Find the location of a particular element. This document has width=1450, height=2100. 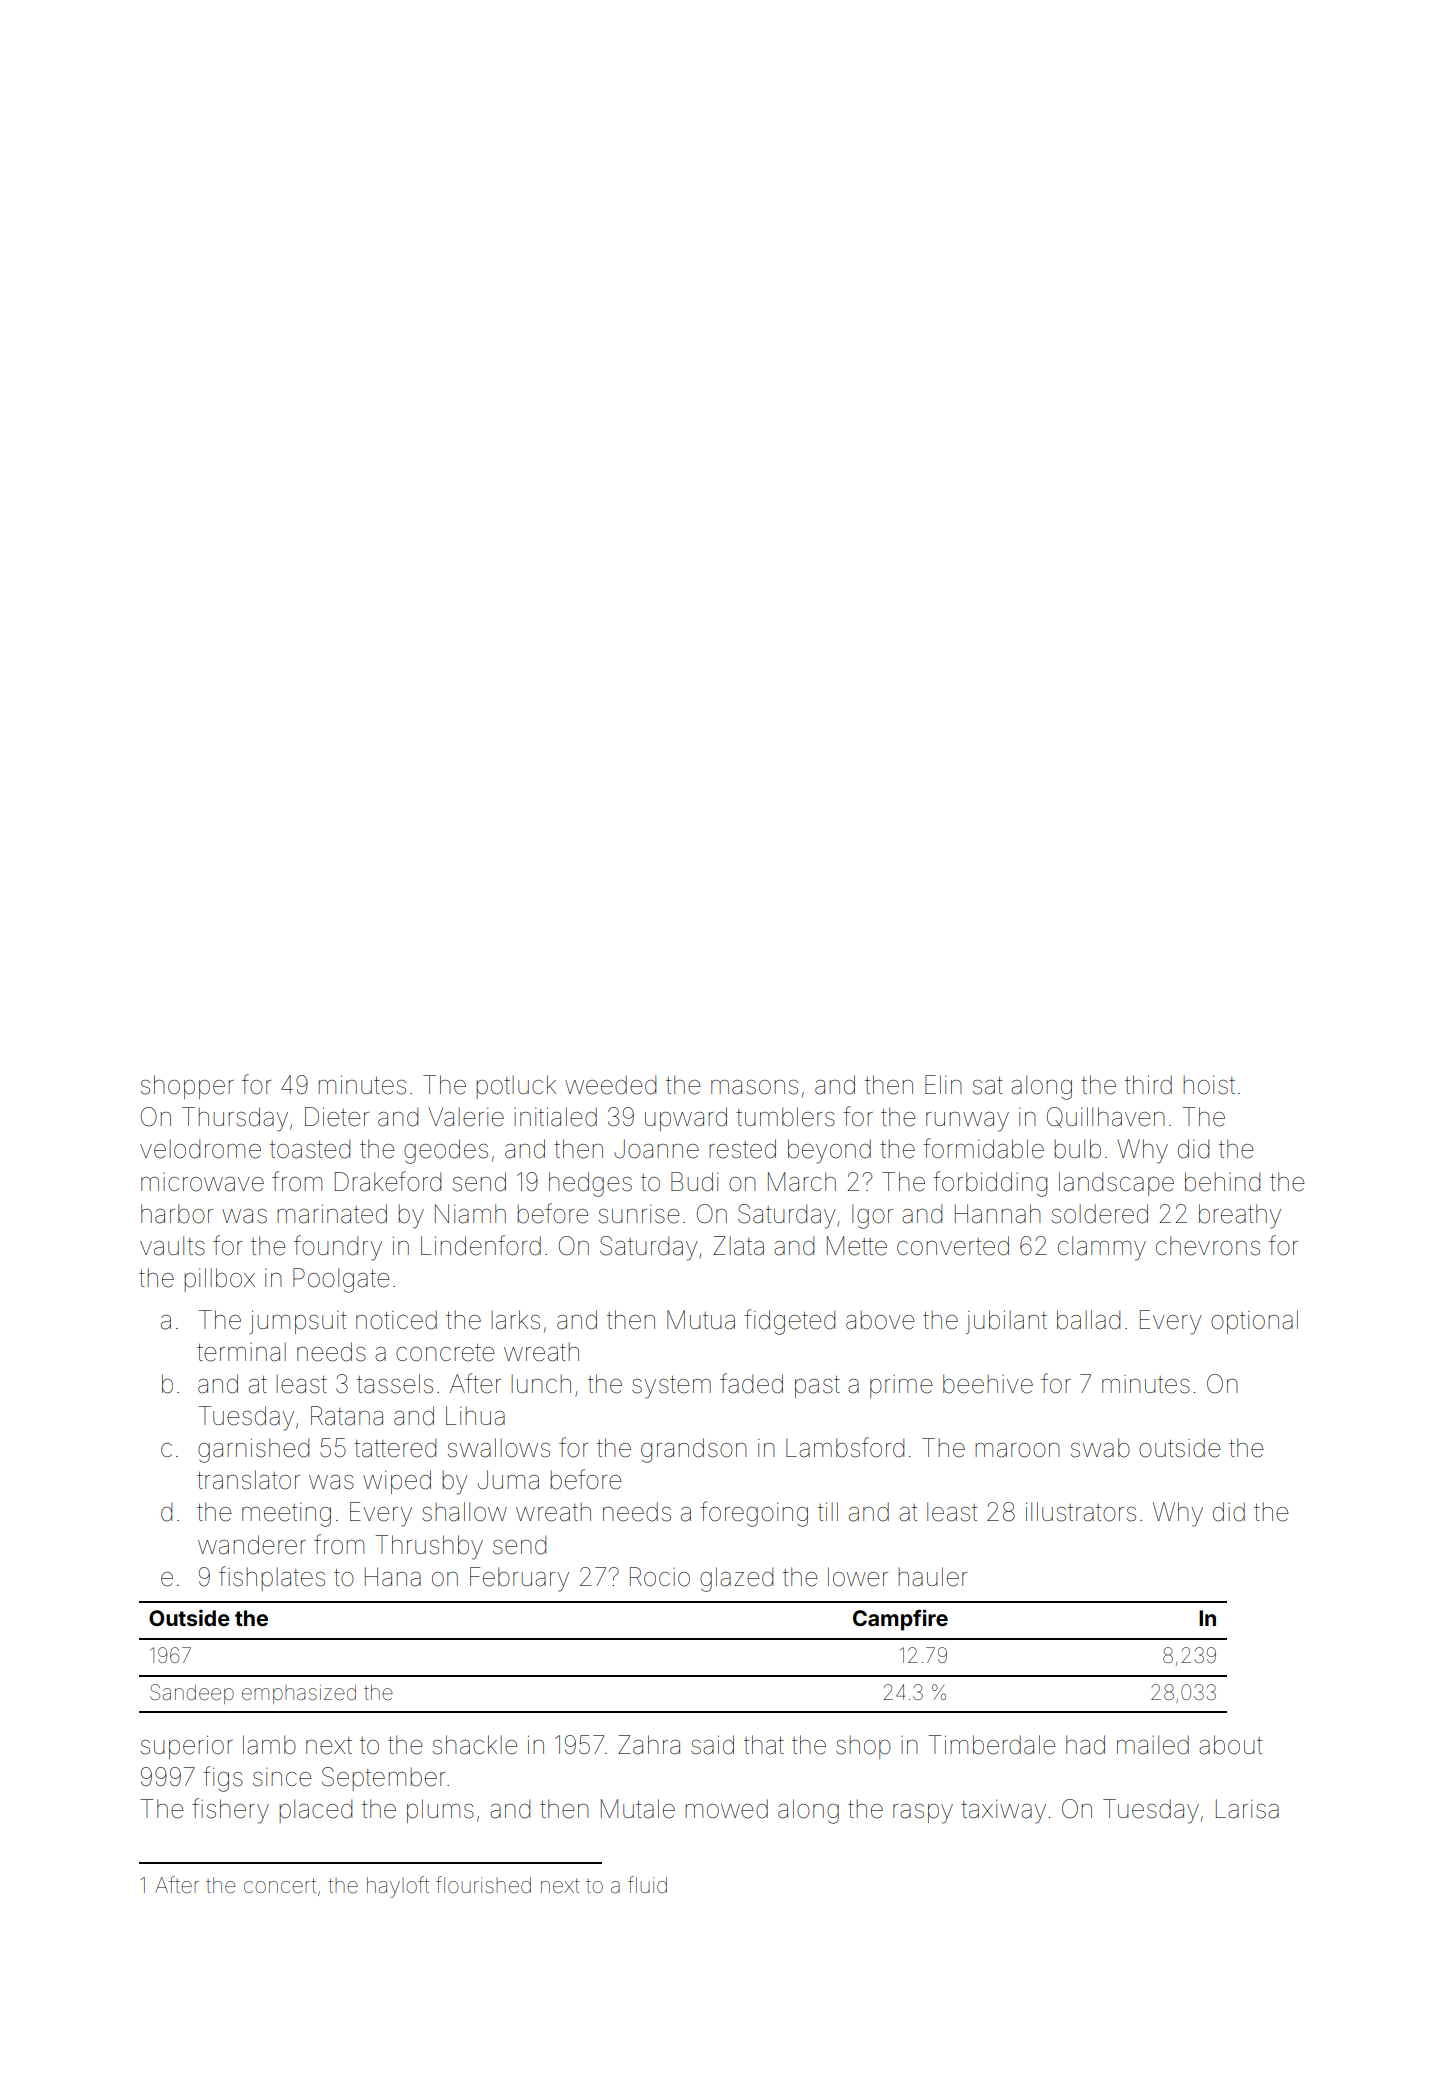

February is located at coordinates (519, 1579).
